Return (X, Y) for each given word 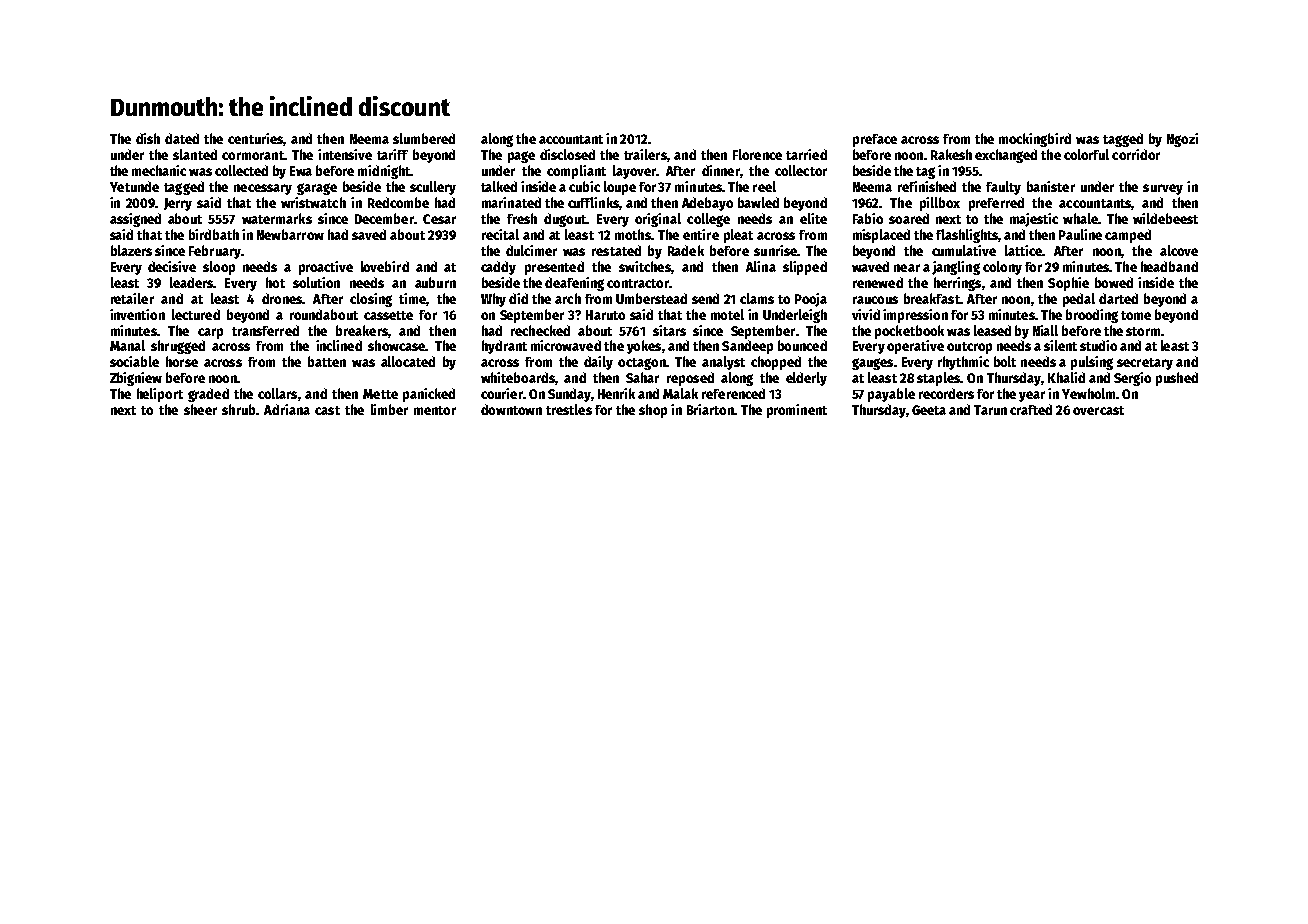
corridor (1136, 154)
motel (727, 314)
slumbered (424, 138)
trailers (645, 154)
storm (1143, 331)
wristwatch (313, 202)
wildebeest (1165, 218)
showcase (396, 345)
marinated (511, 202)
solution (316, 282)
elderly (806, 379)
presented (554, 268)
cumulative (964, 250)
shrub (238, 409)
